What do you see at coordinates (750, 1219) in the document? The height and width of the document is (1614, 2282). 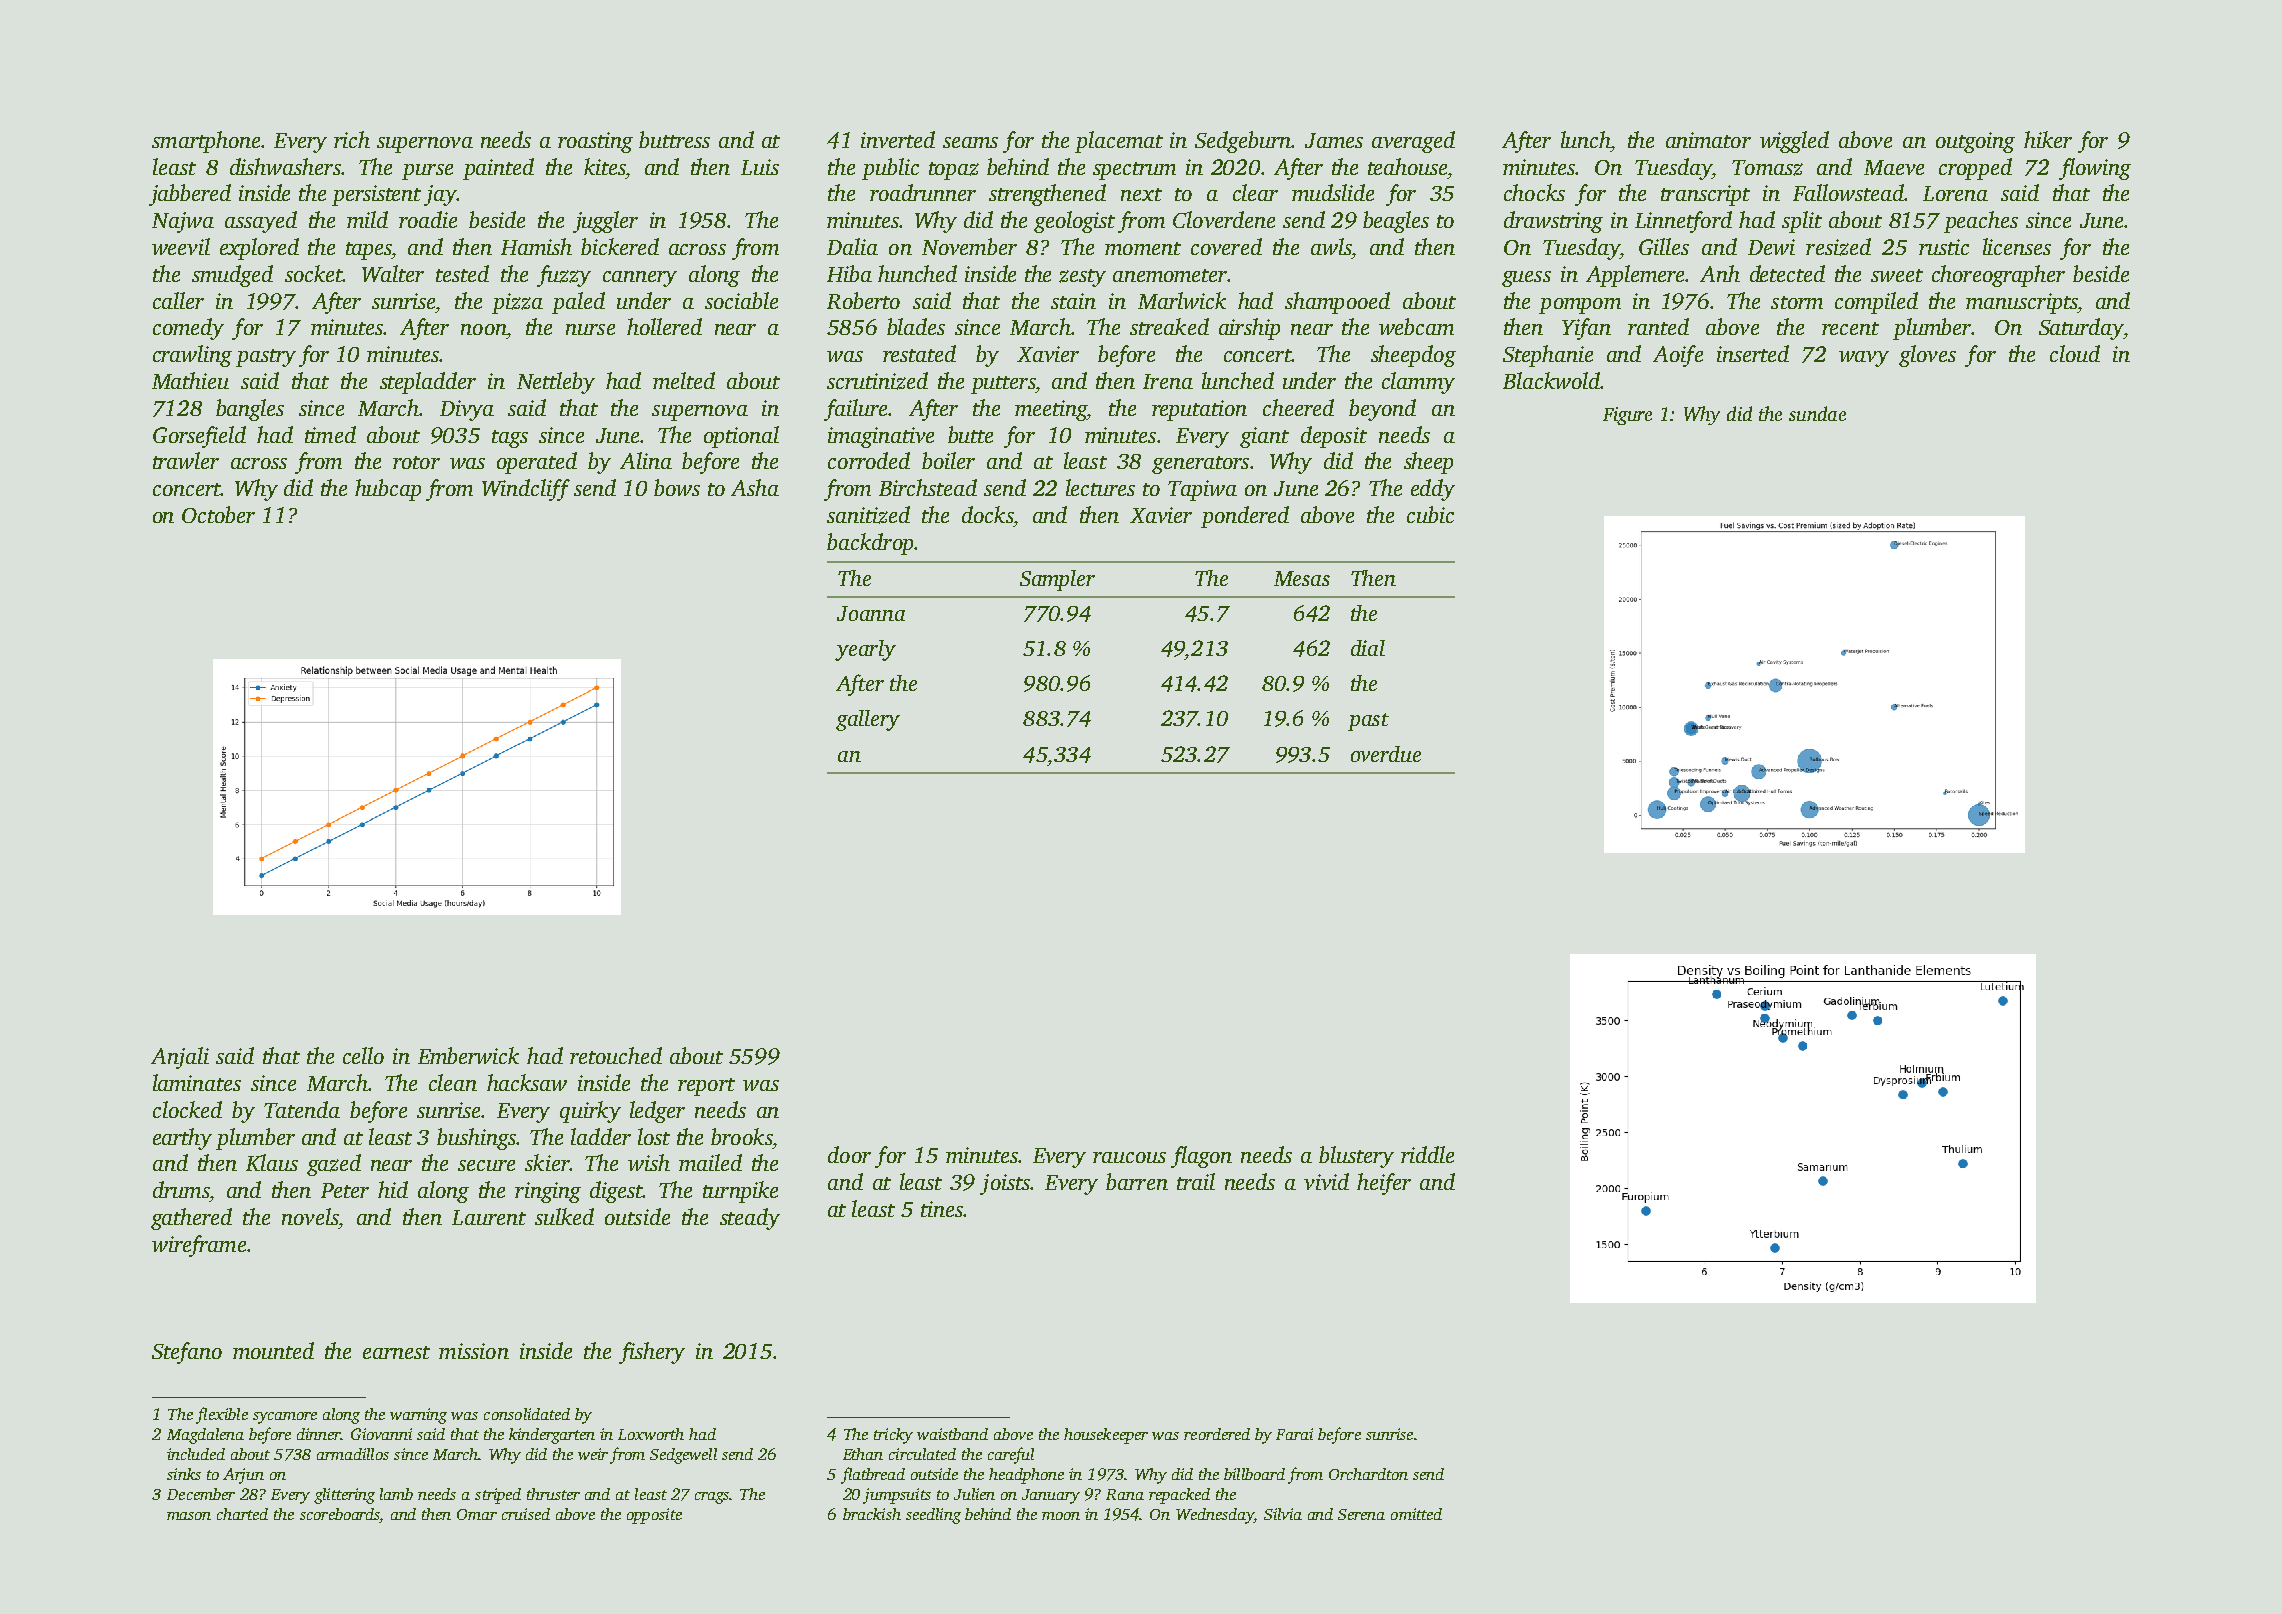 I see `steady` at bounding box center [750, 1219].
